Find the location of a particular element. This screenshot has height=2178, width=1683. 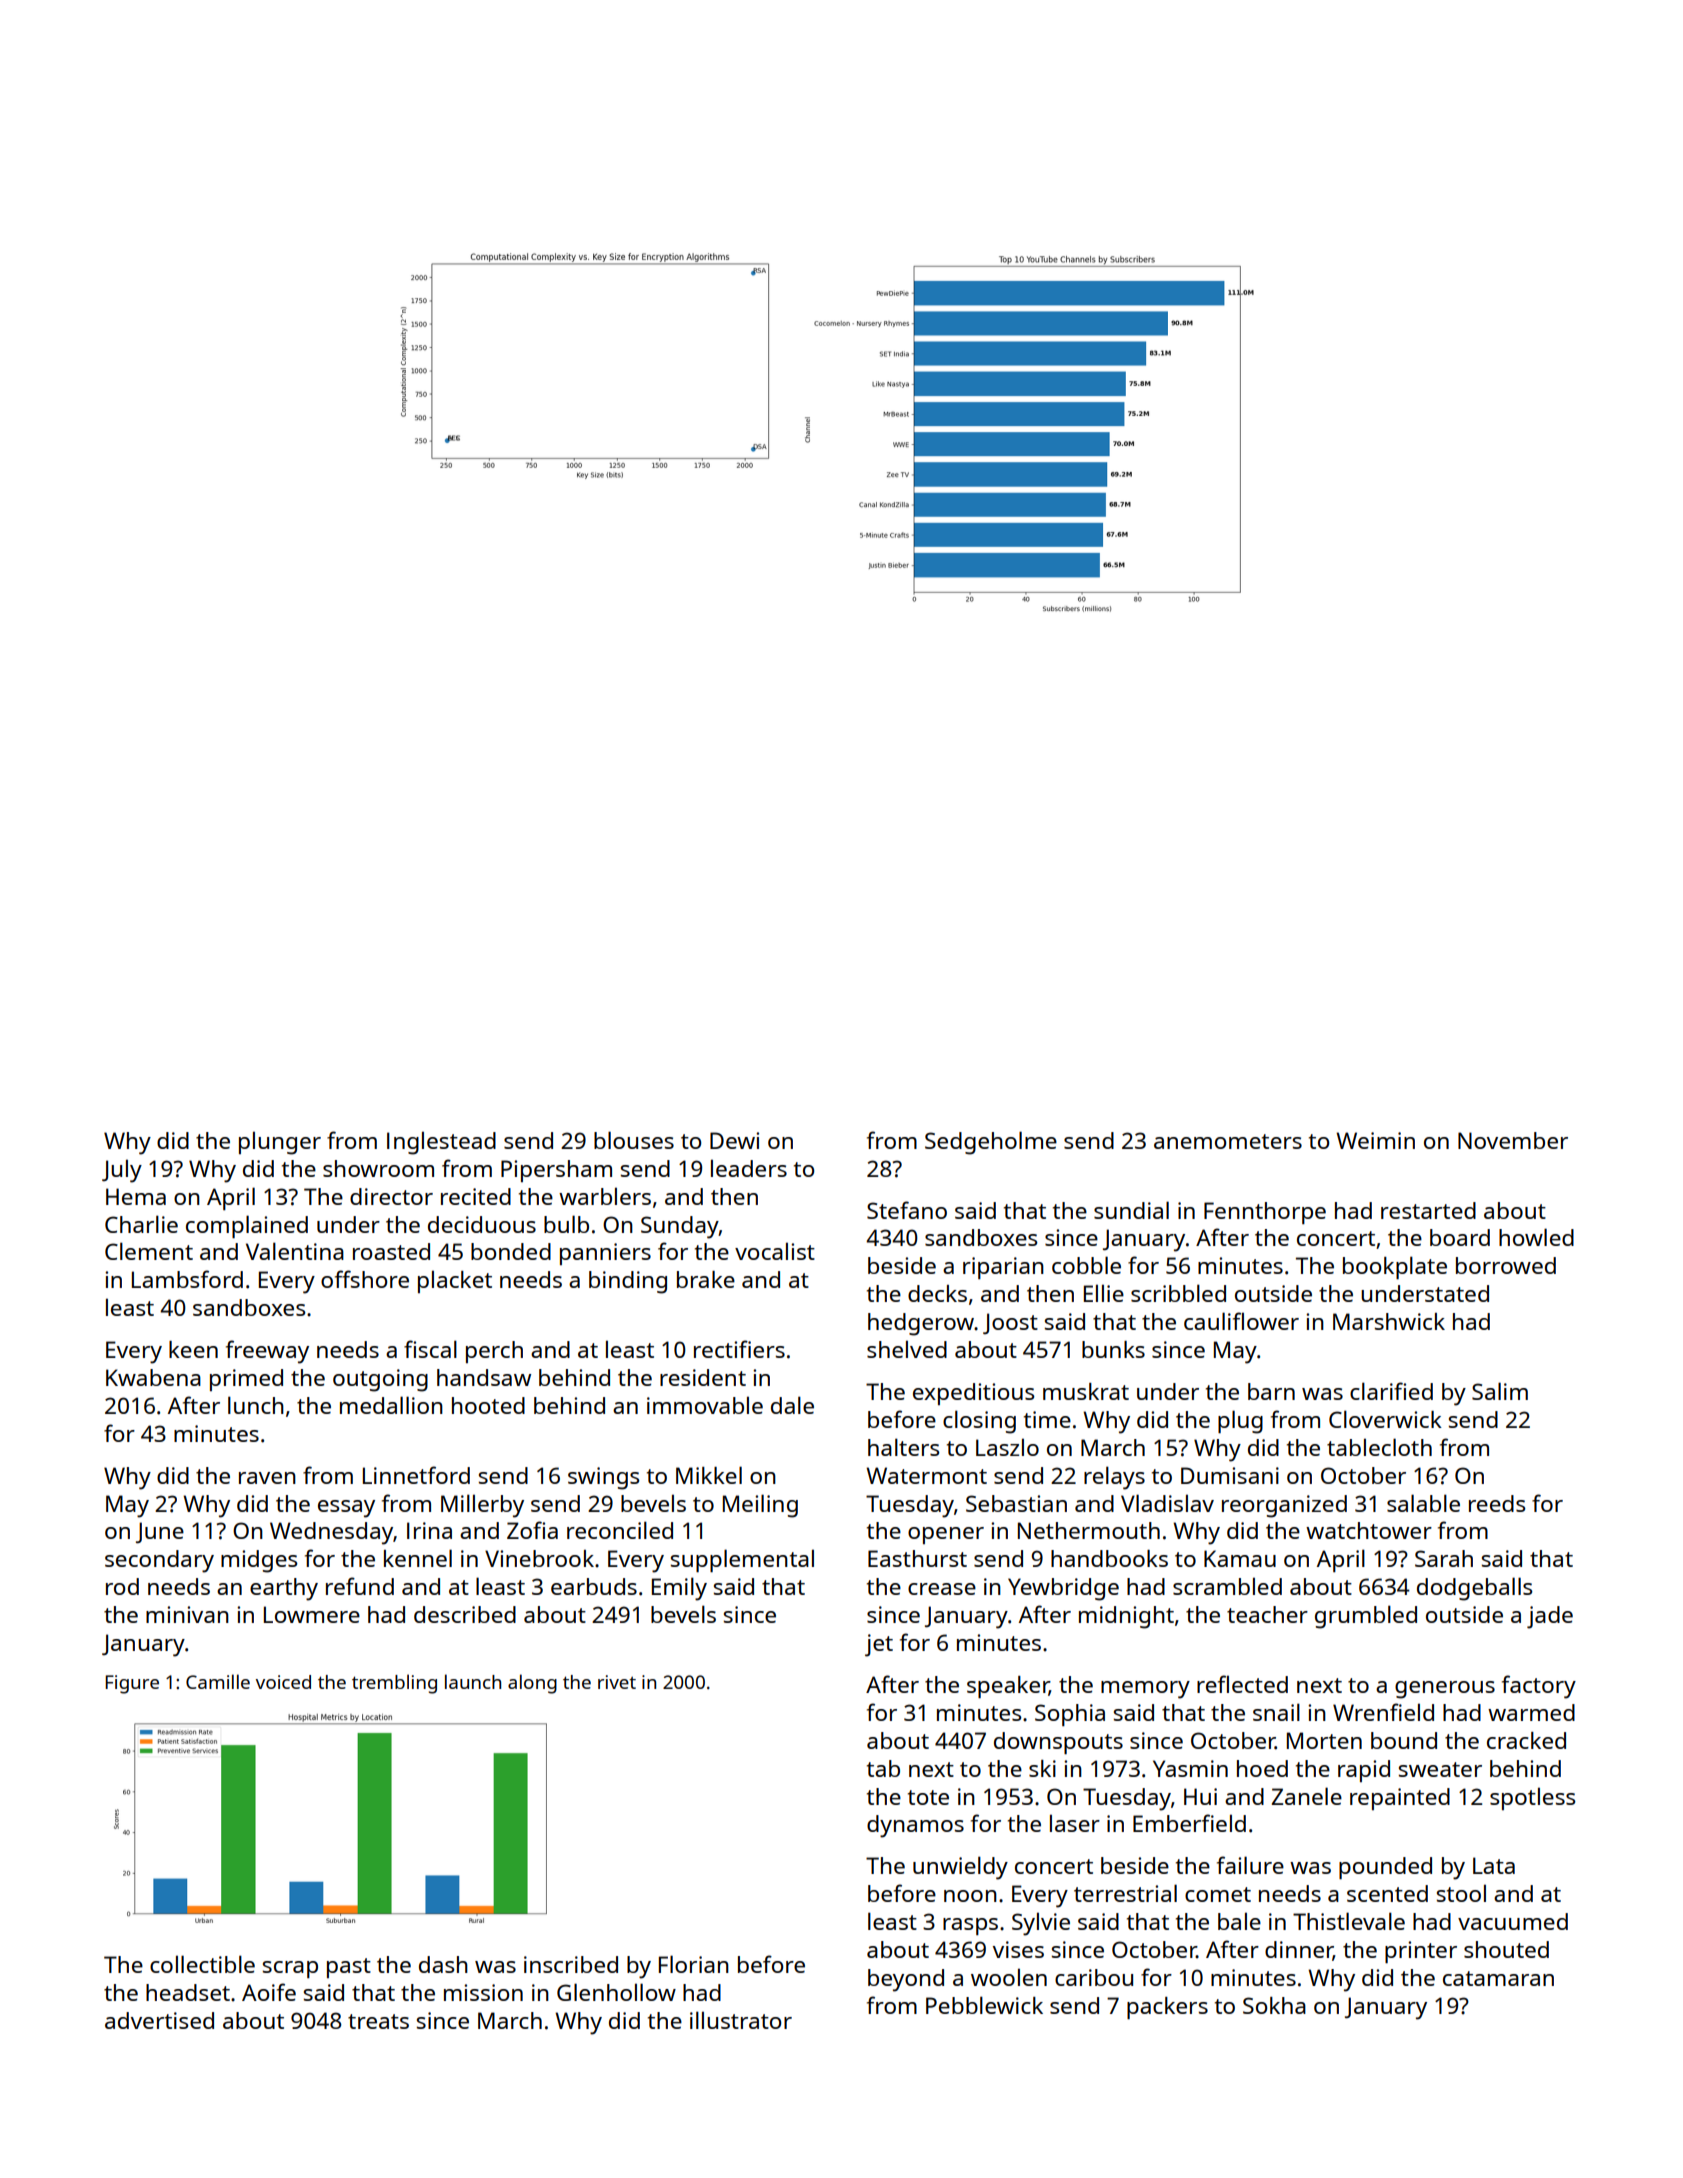

Sedgeholme is located at coordinates (991, 1143).
